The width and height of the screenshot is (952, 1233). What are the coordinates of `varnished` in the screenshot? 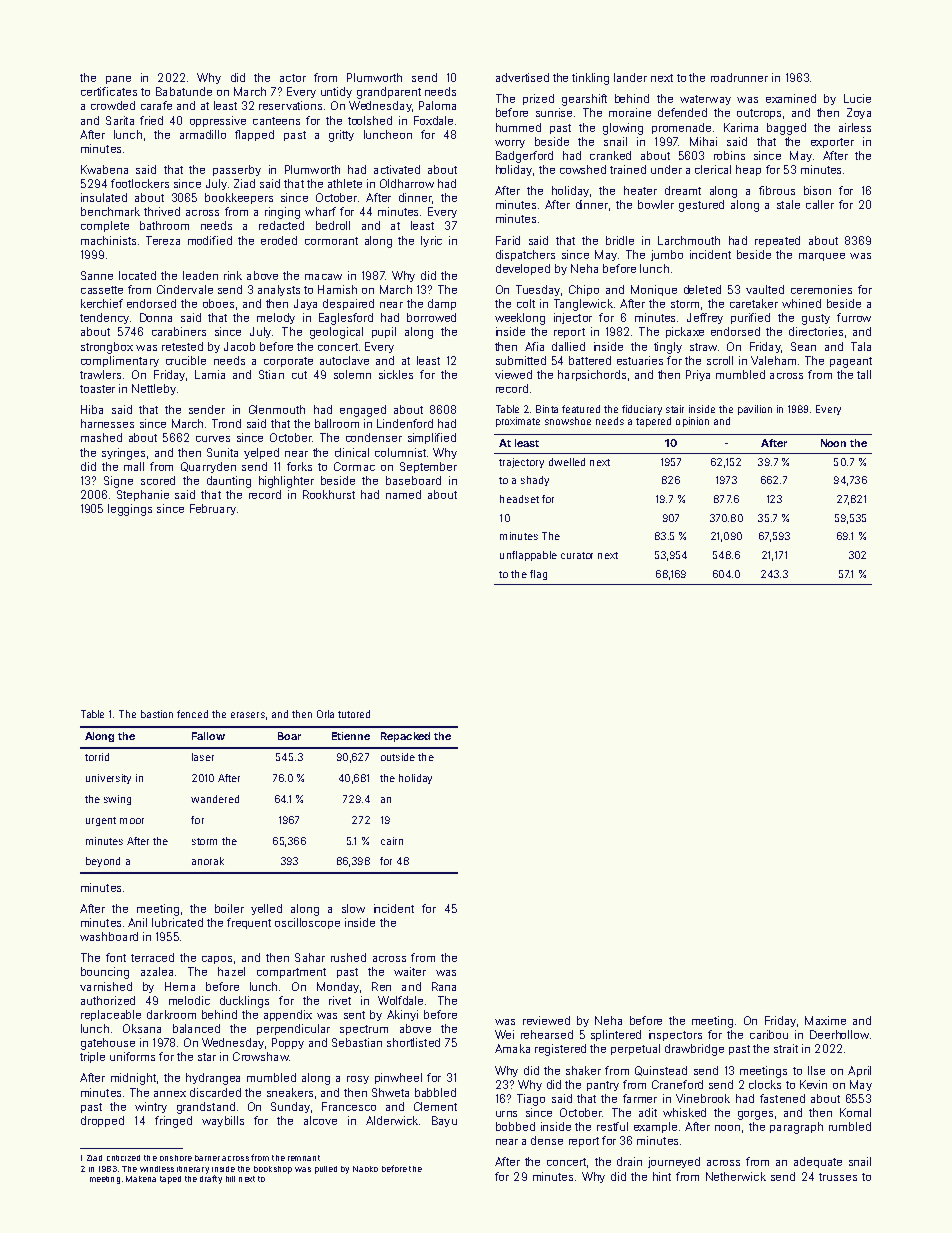 It's located at (106, 986).
